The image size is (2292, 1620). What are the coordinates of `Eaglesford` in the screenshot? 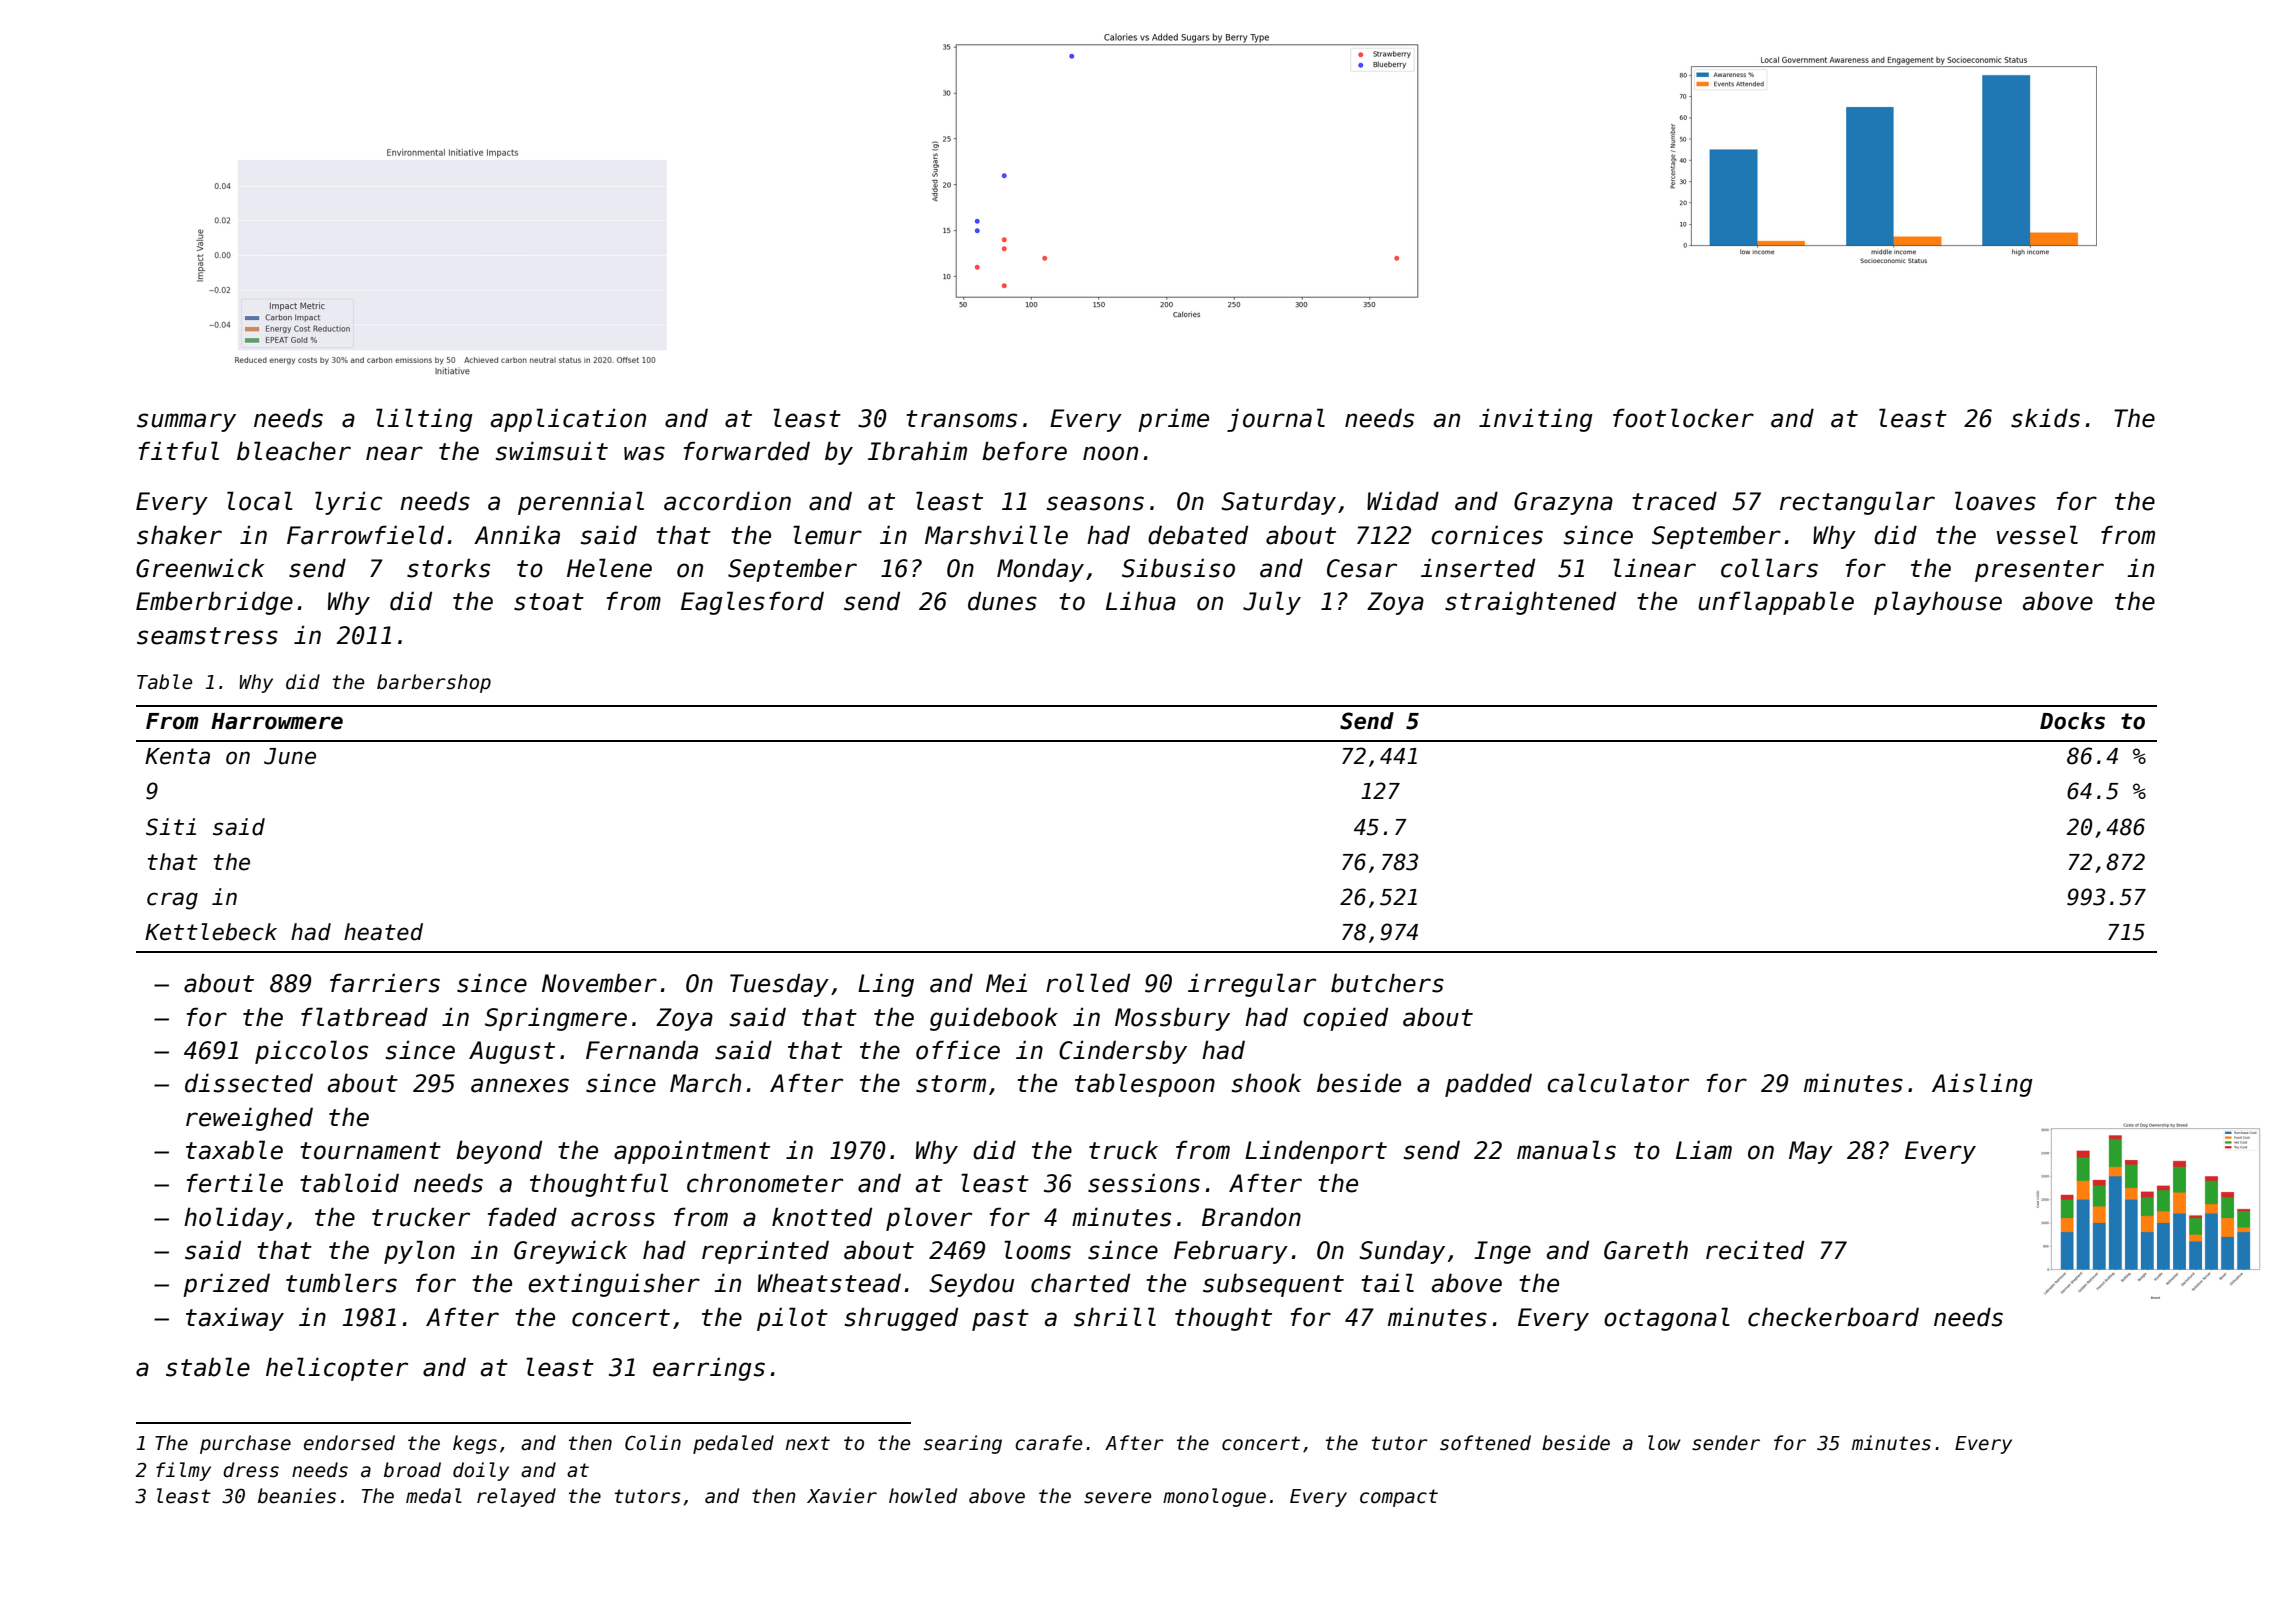 It's located at (752, 603).
